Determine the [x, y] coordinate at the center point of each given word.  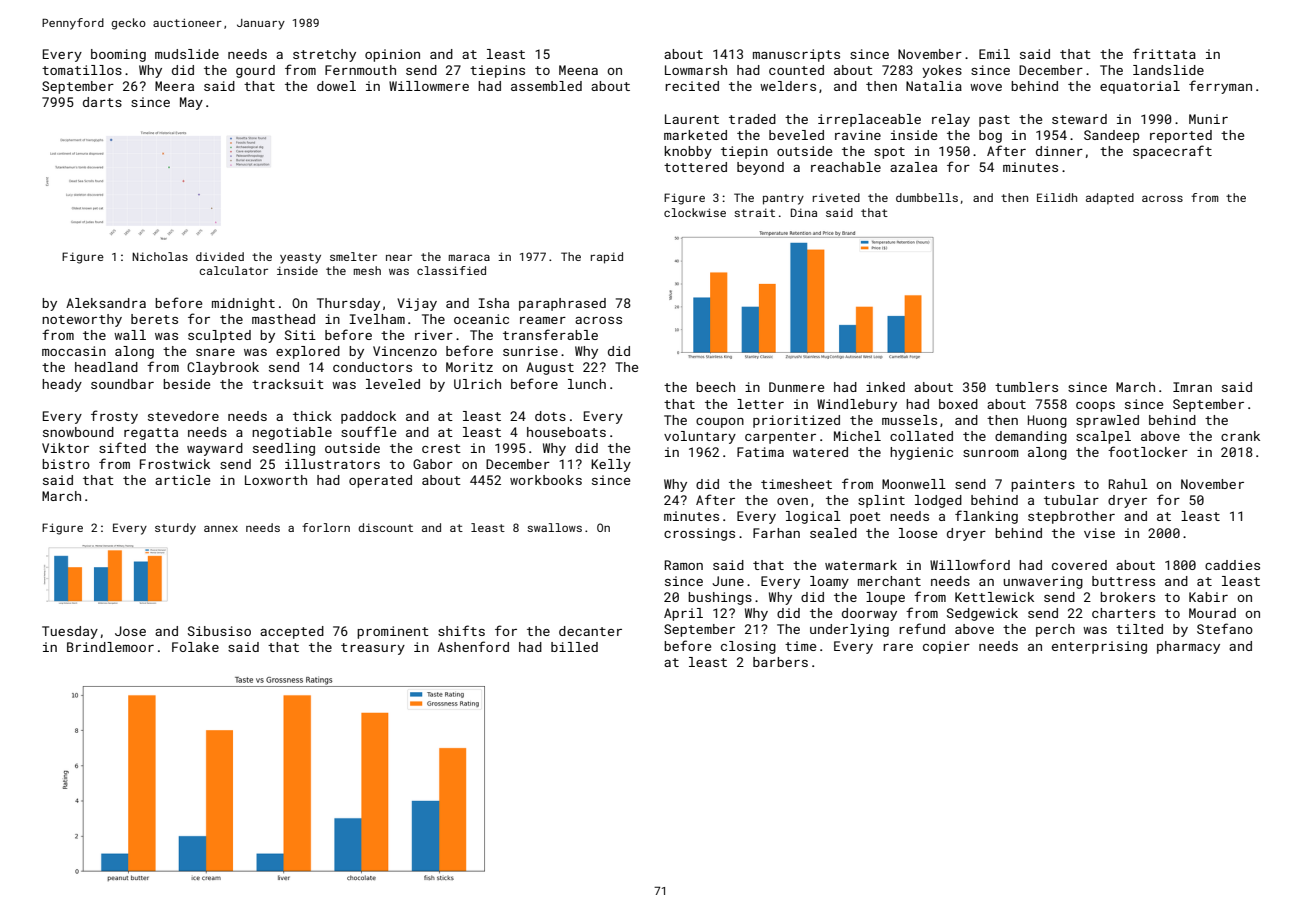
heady [62, 385]
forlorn [326, 527]
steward [1079, 119]
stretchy [324, 55]
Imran [1192, 387]
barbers [780, 662]
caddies [1232, 565]
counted [796, 70]
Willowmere [429, 86]
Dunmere [796, 387]
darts [102, 102]
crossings [699, 534]
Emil [994, 54]
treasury [373, 649]
